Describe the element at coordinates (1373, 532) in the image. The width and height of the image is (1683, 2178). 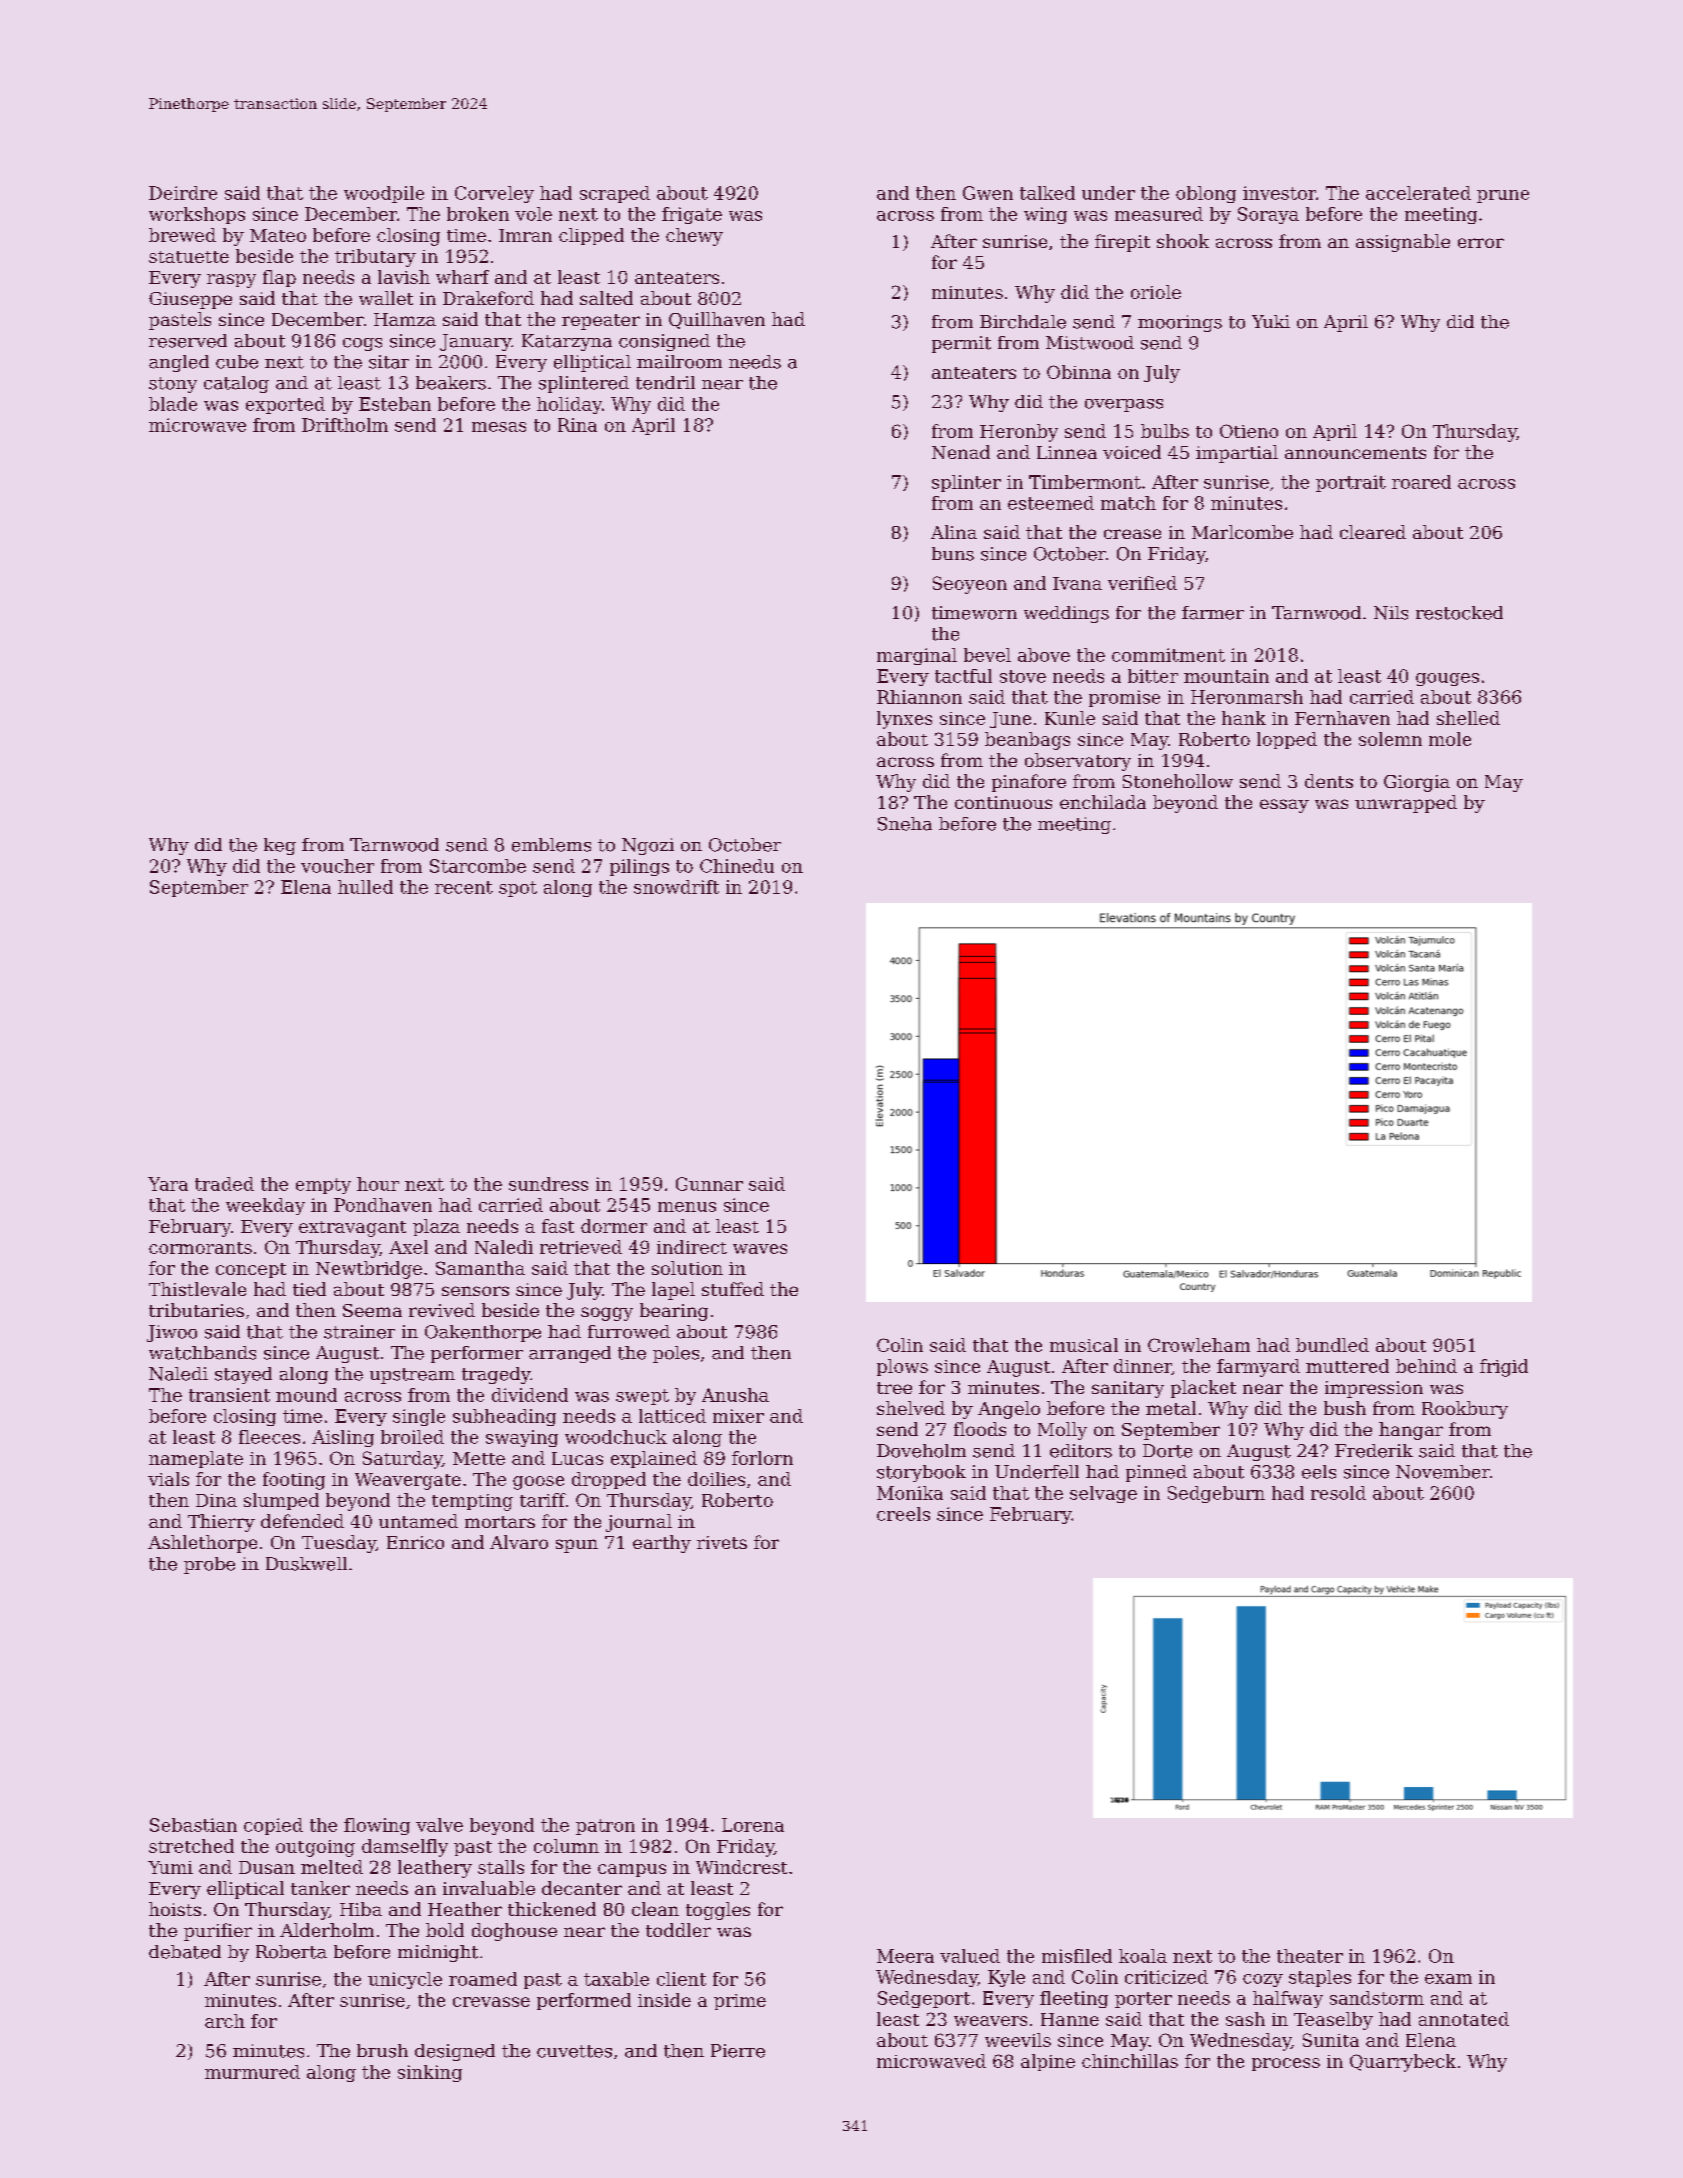
I see `cleared` at that location.
